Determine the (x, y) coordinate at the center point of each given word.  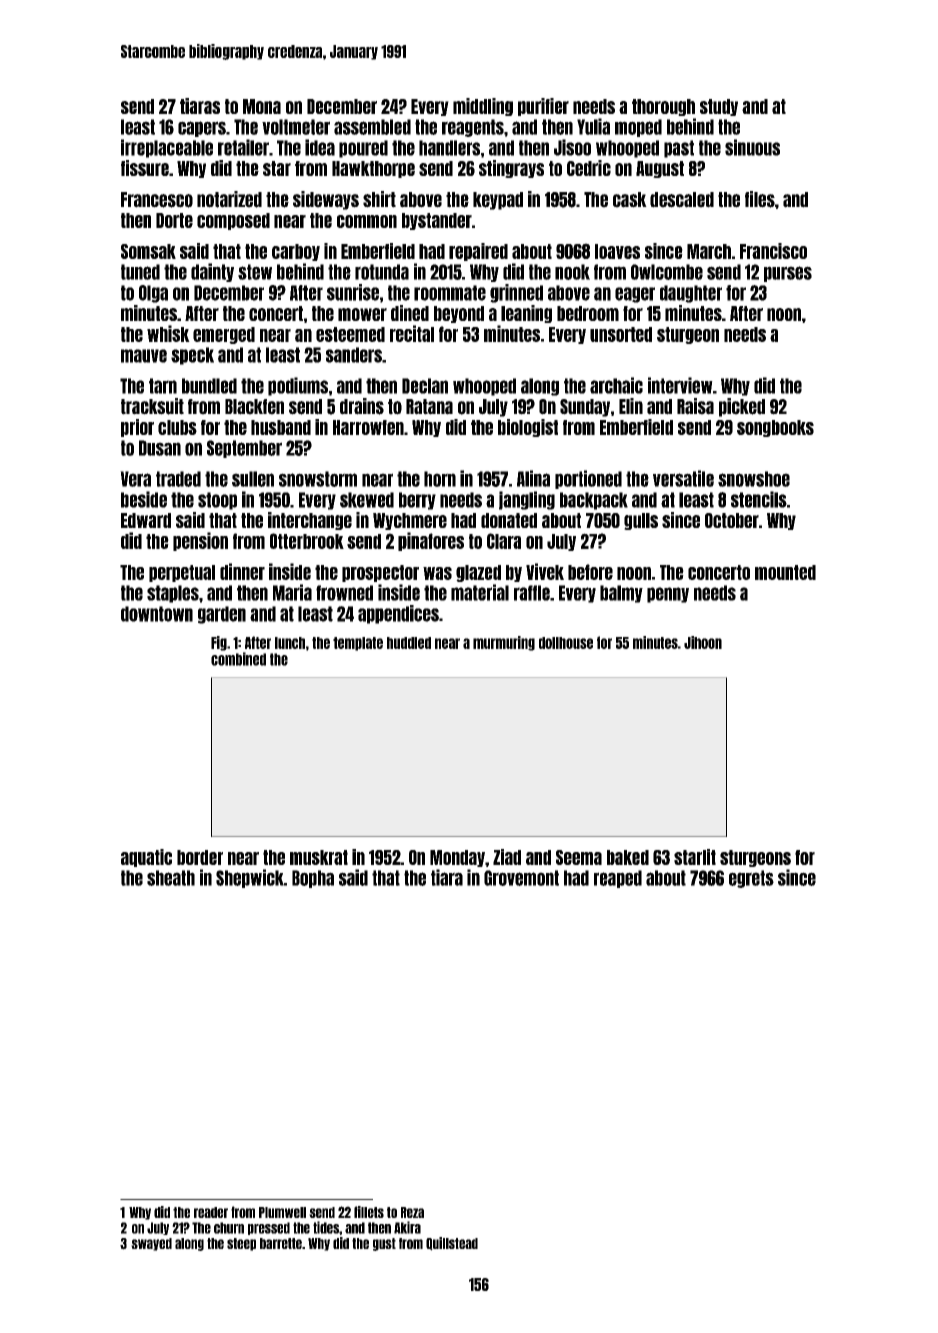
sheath (171, 878)
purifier (543, 107)
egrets (751, 879)
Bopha (313, 879)
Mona (262, 106)
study (719, 107)
